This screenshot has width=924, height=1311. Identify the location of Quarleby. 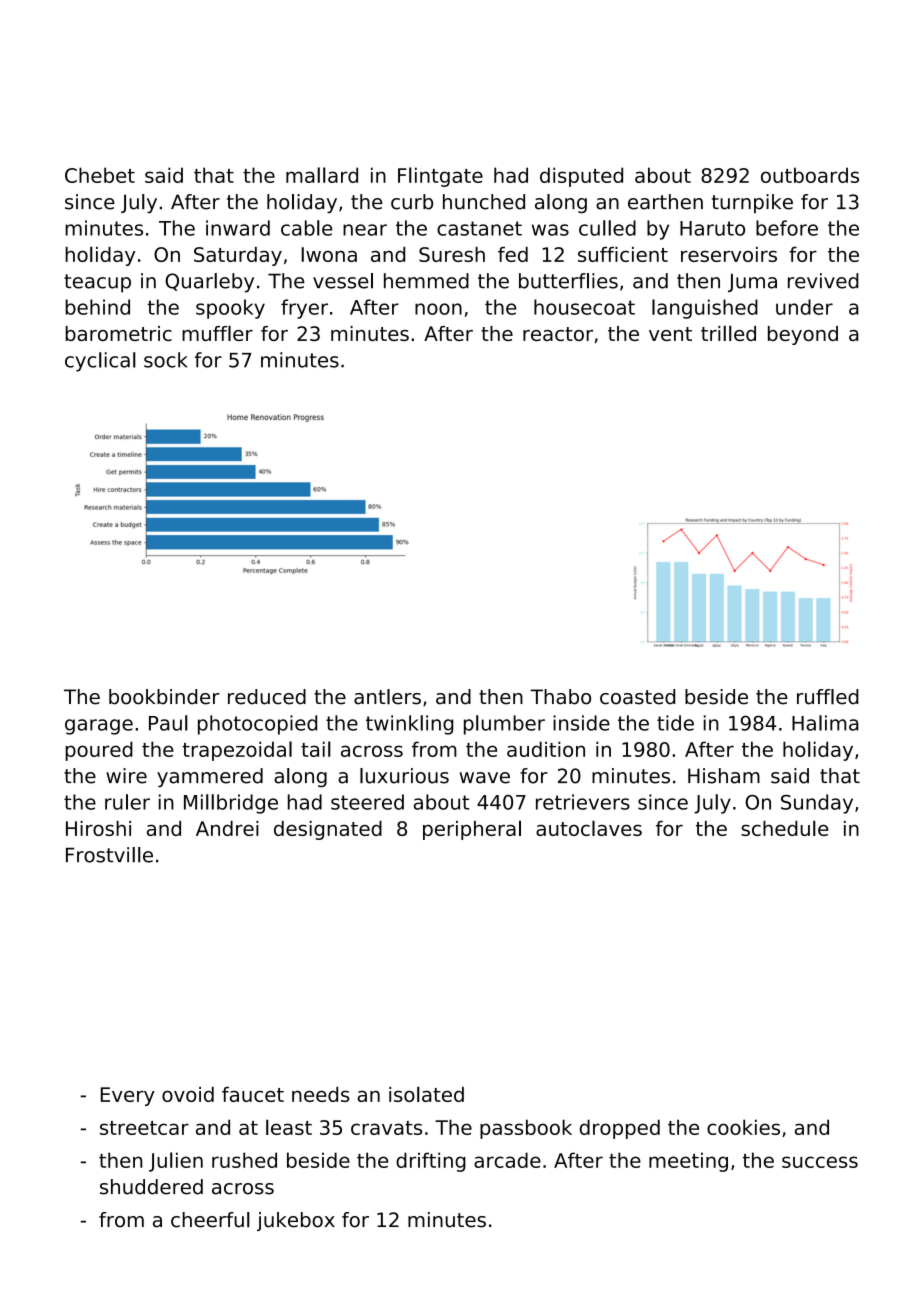
(209, 283).
